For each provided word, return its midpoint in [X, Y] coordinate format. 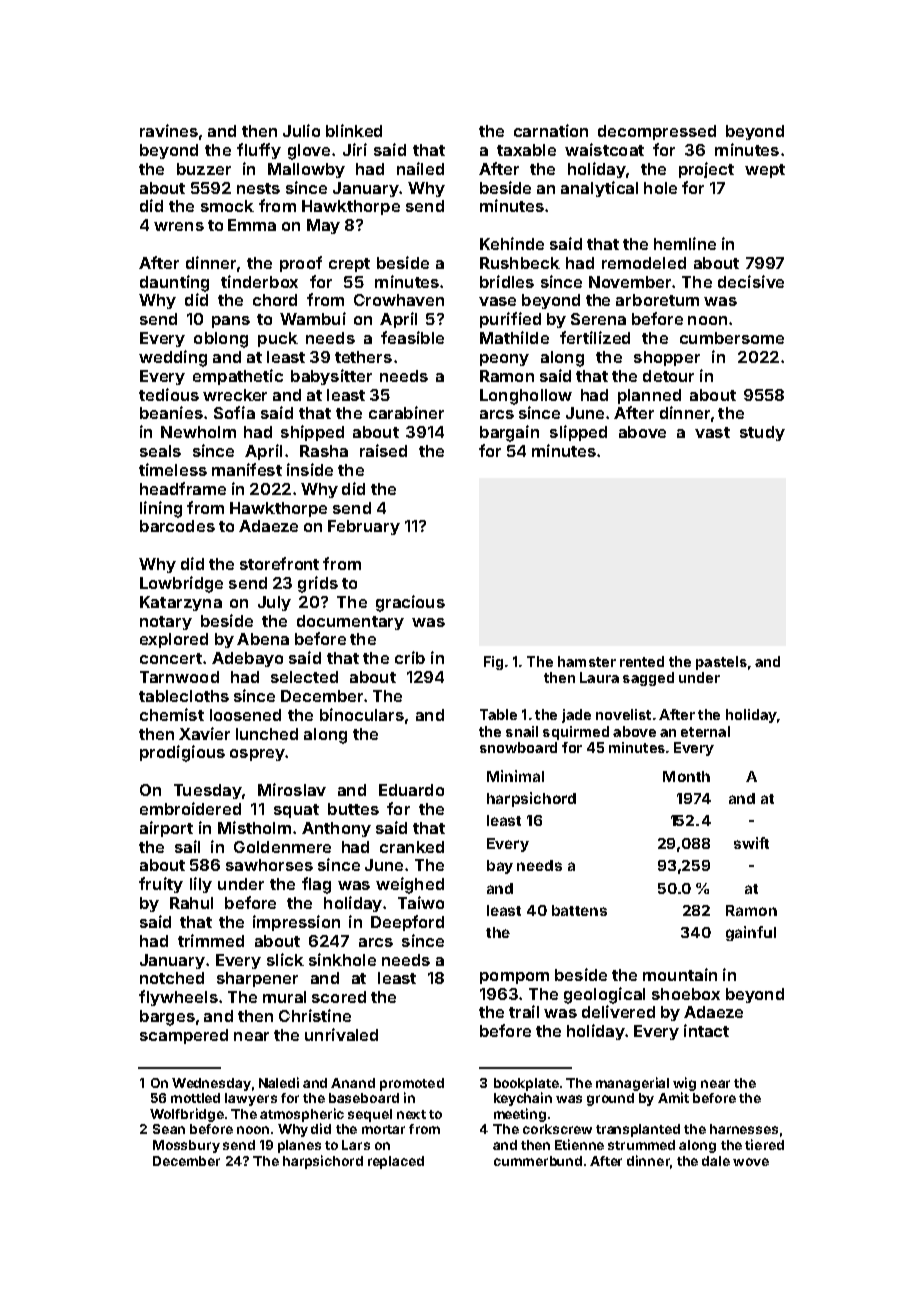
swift [751, 843]
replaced [396, 1162]
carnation [551, 130]
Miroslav [292, 789]
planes [299, 1146]
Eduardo [411, 790]
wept [765, 171]
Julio [301, 130]
